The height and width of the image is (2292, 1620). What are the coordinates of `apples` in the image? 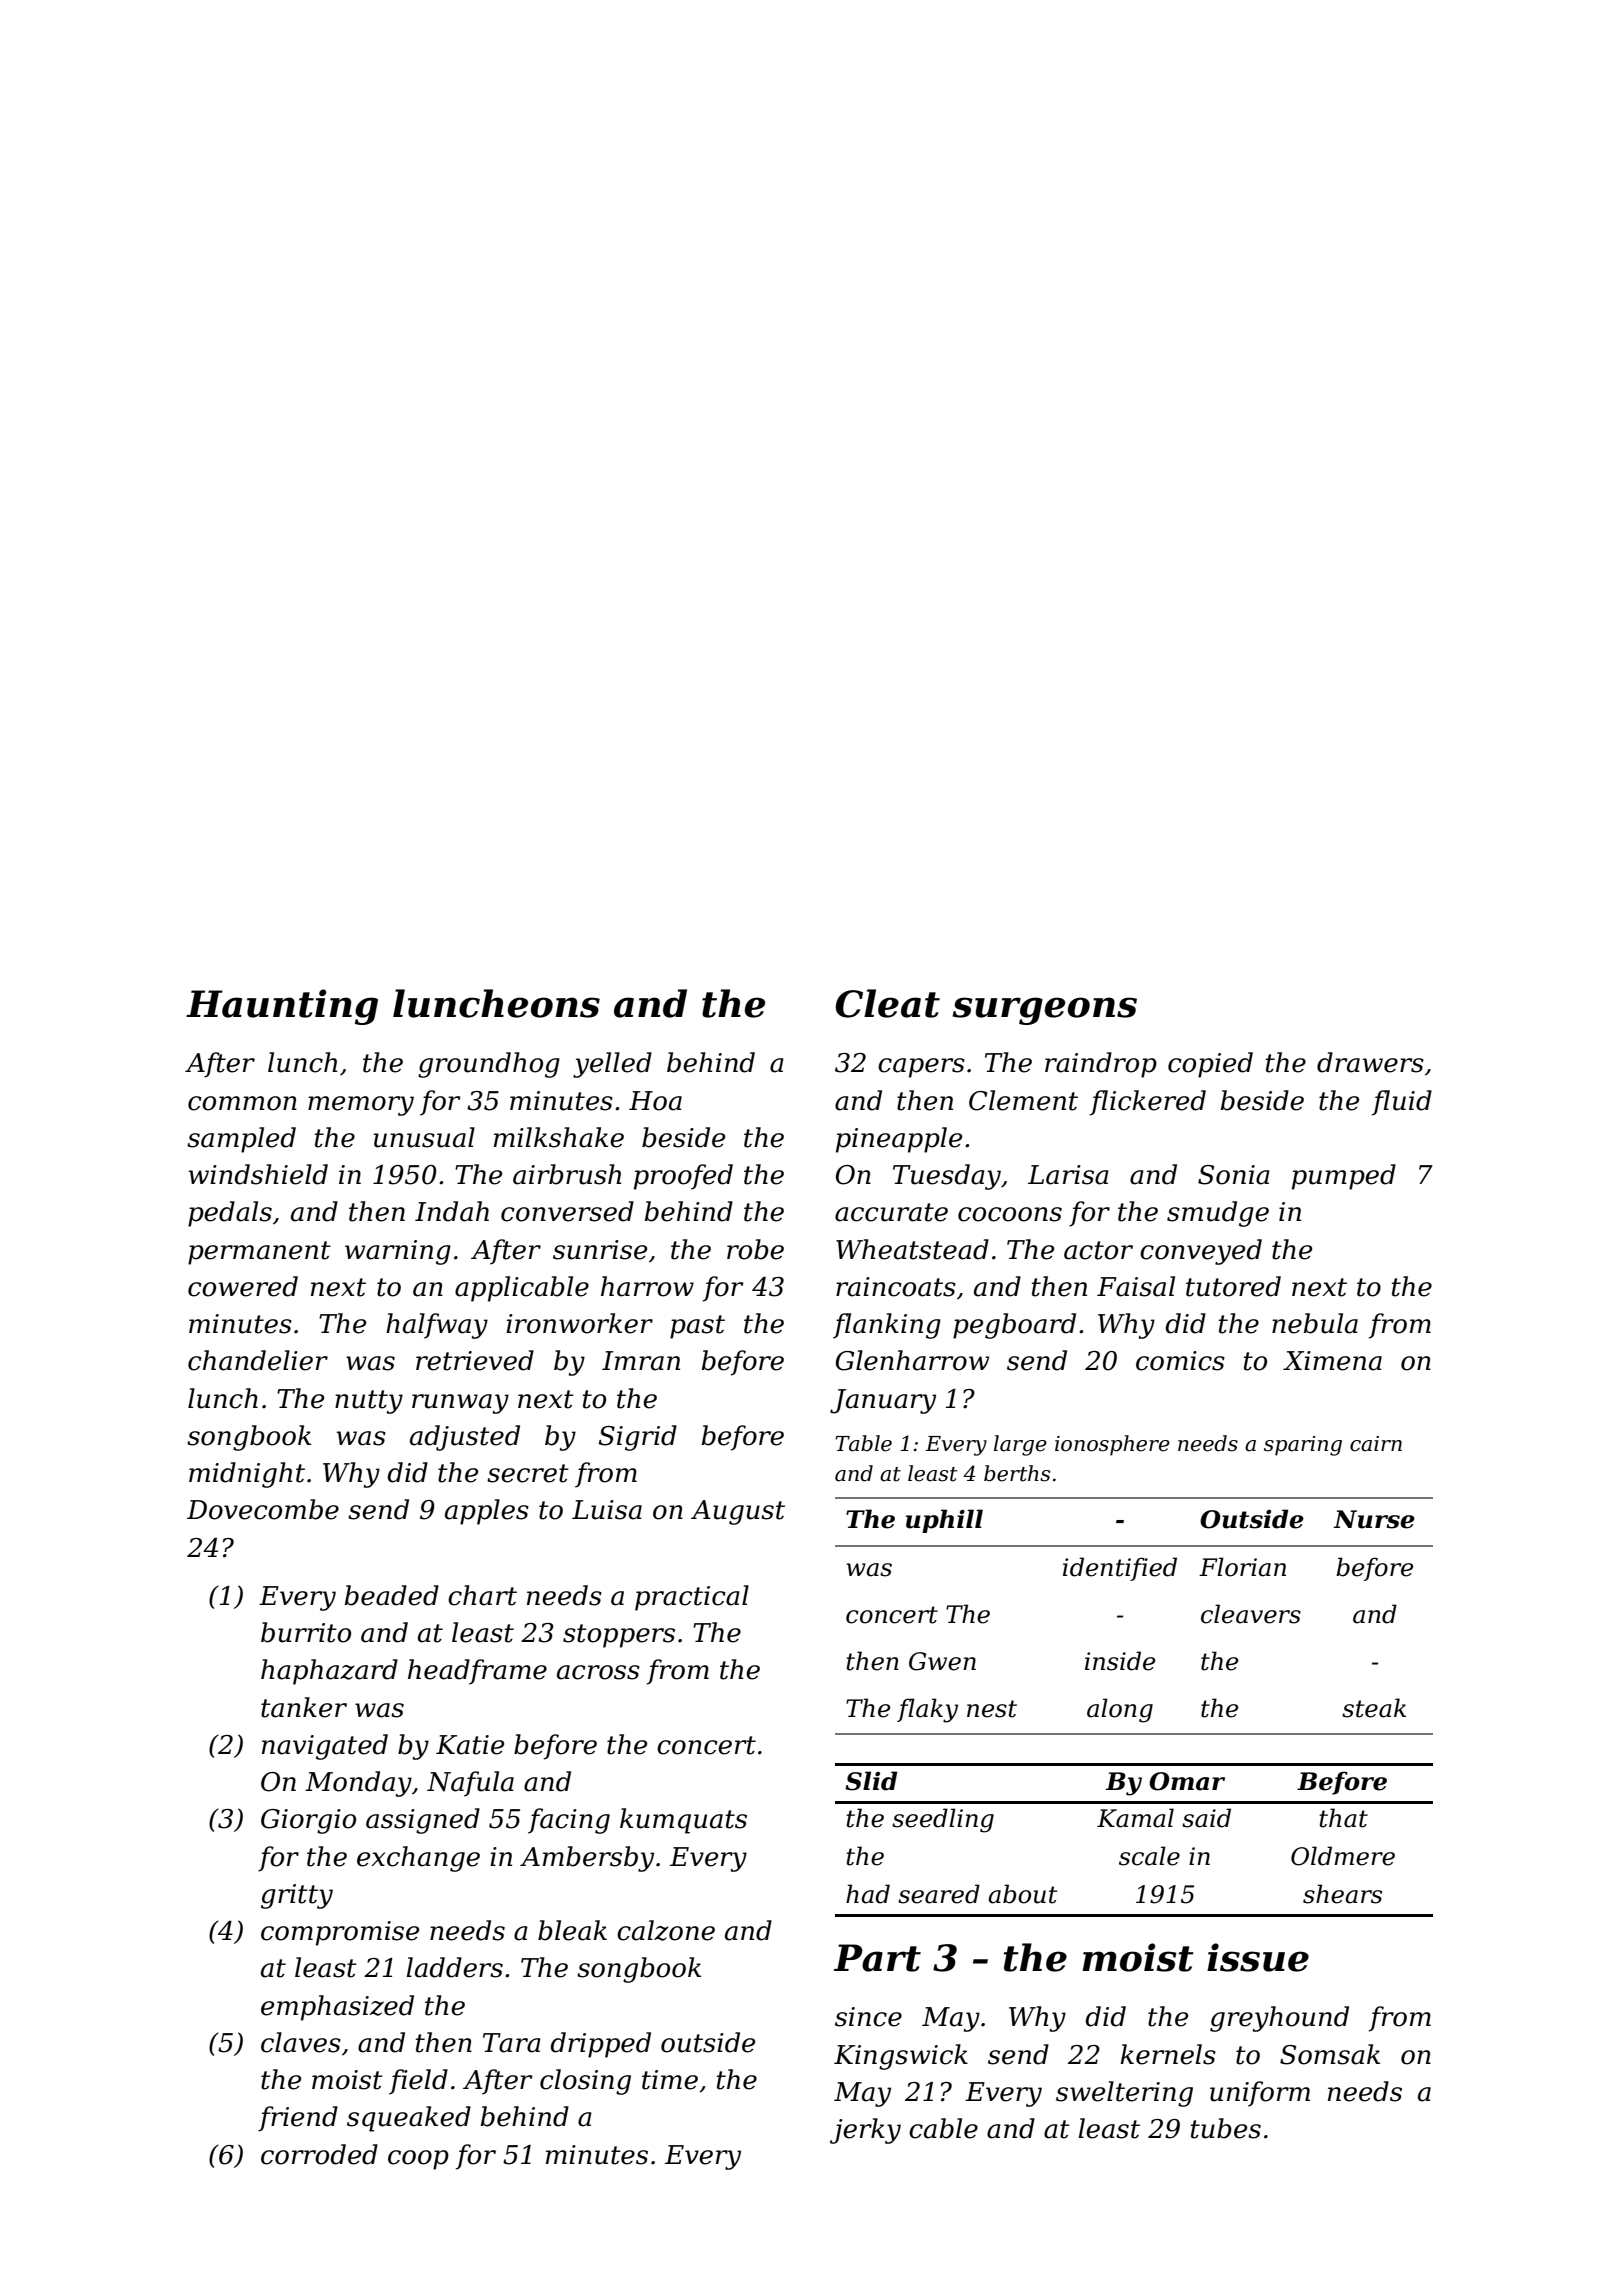 It's located at (487, 1512).
